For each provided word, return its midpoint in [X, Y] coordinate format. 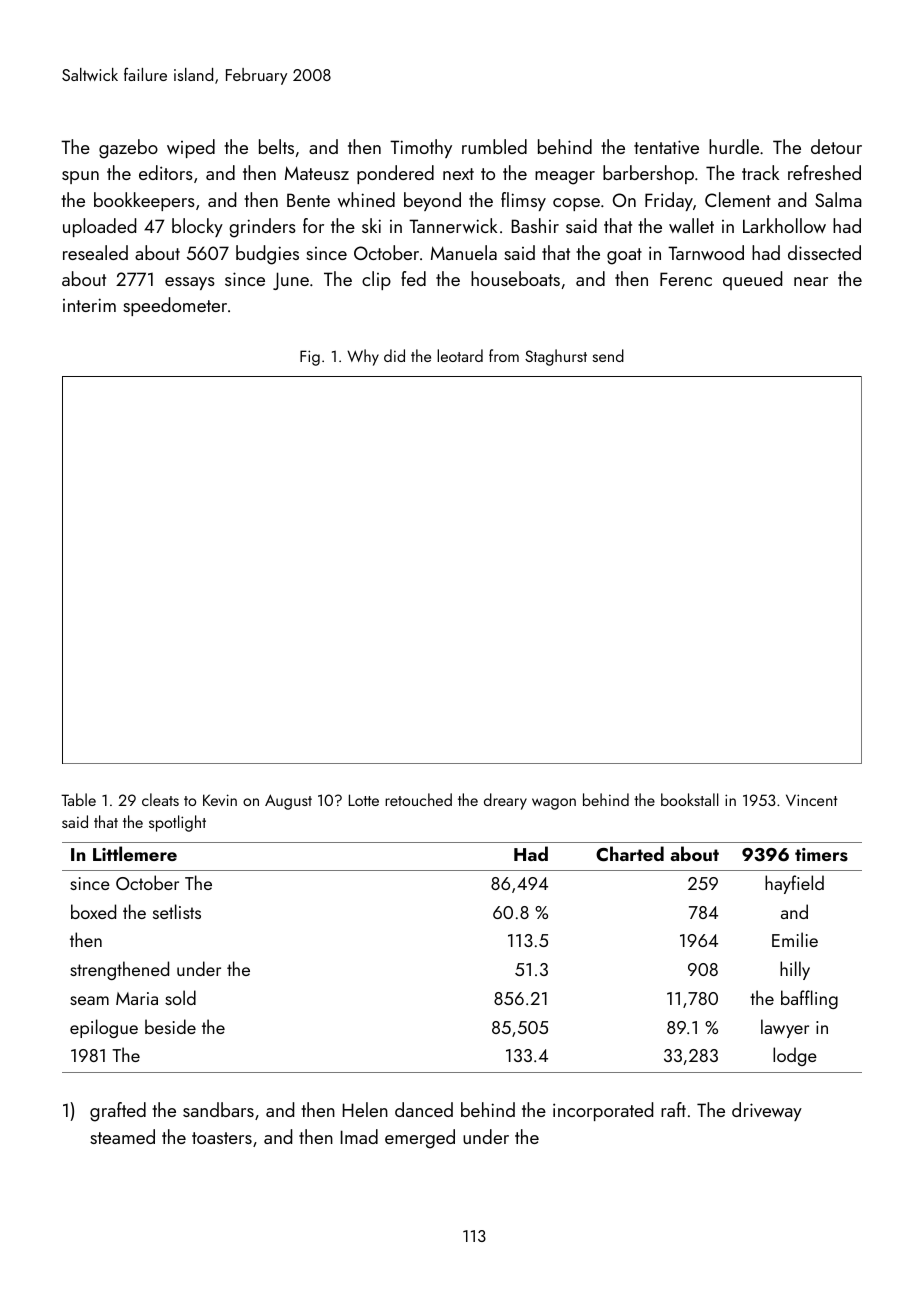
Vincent [811, 800]
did [394, 355]
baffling [809, 999]
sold [180, 997]
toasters [222, 1138]
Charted [630, 854]
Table [78, 799]
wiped [191, 148]
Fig [310, 358]
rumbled [494, 146]
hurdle [734, 146]
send [608, 355]
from [504, 355]
